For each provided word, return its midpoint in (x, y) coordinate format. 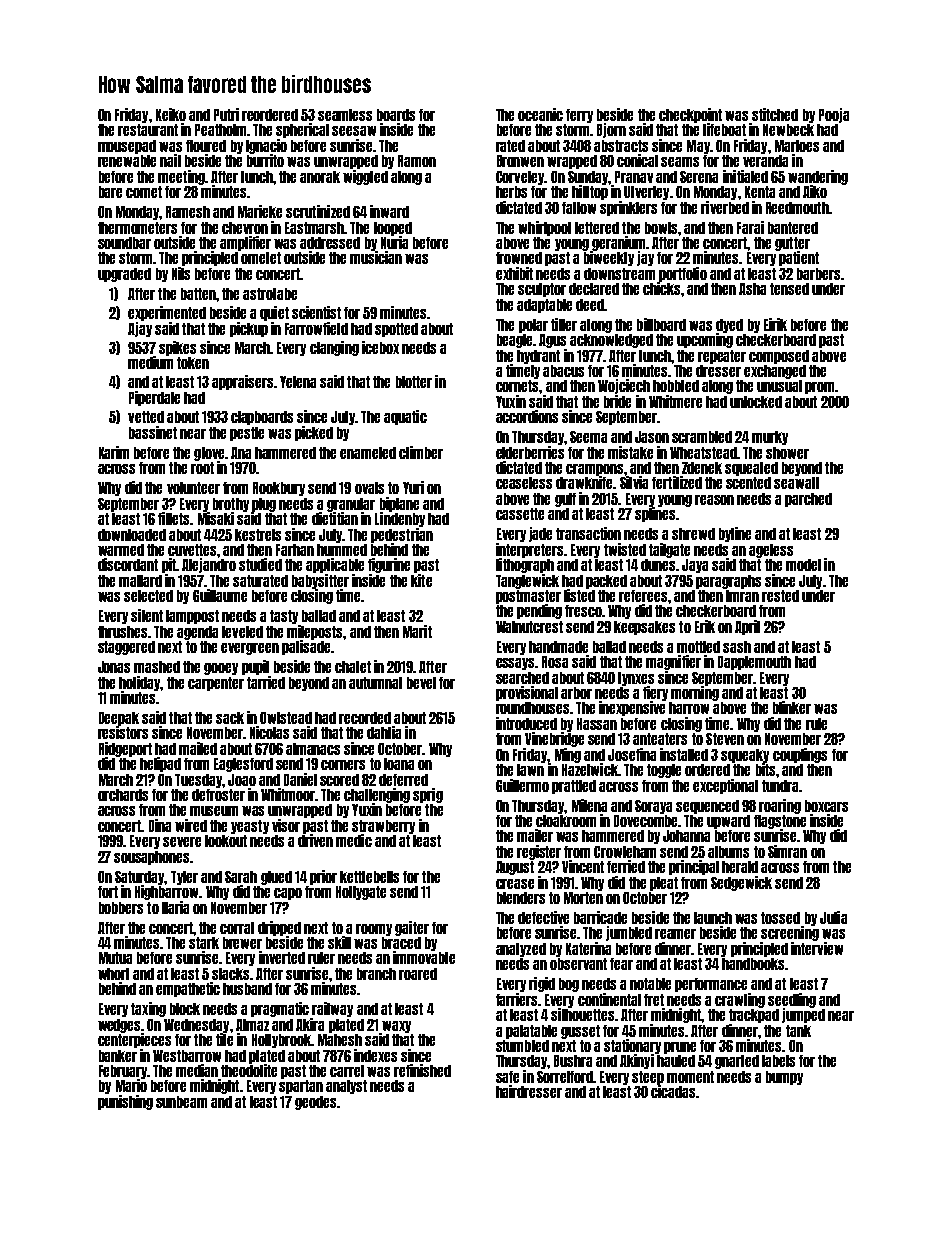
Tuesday (198, 781)
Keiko (171, 114)
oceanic (540, 114)
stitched (775, 114)
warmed (121, 550)
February (123, 1072)
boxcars (826, 806)
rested (780, 596)
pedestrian (402, 535)
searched (522, 678)
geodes (315, 1103)
